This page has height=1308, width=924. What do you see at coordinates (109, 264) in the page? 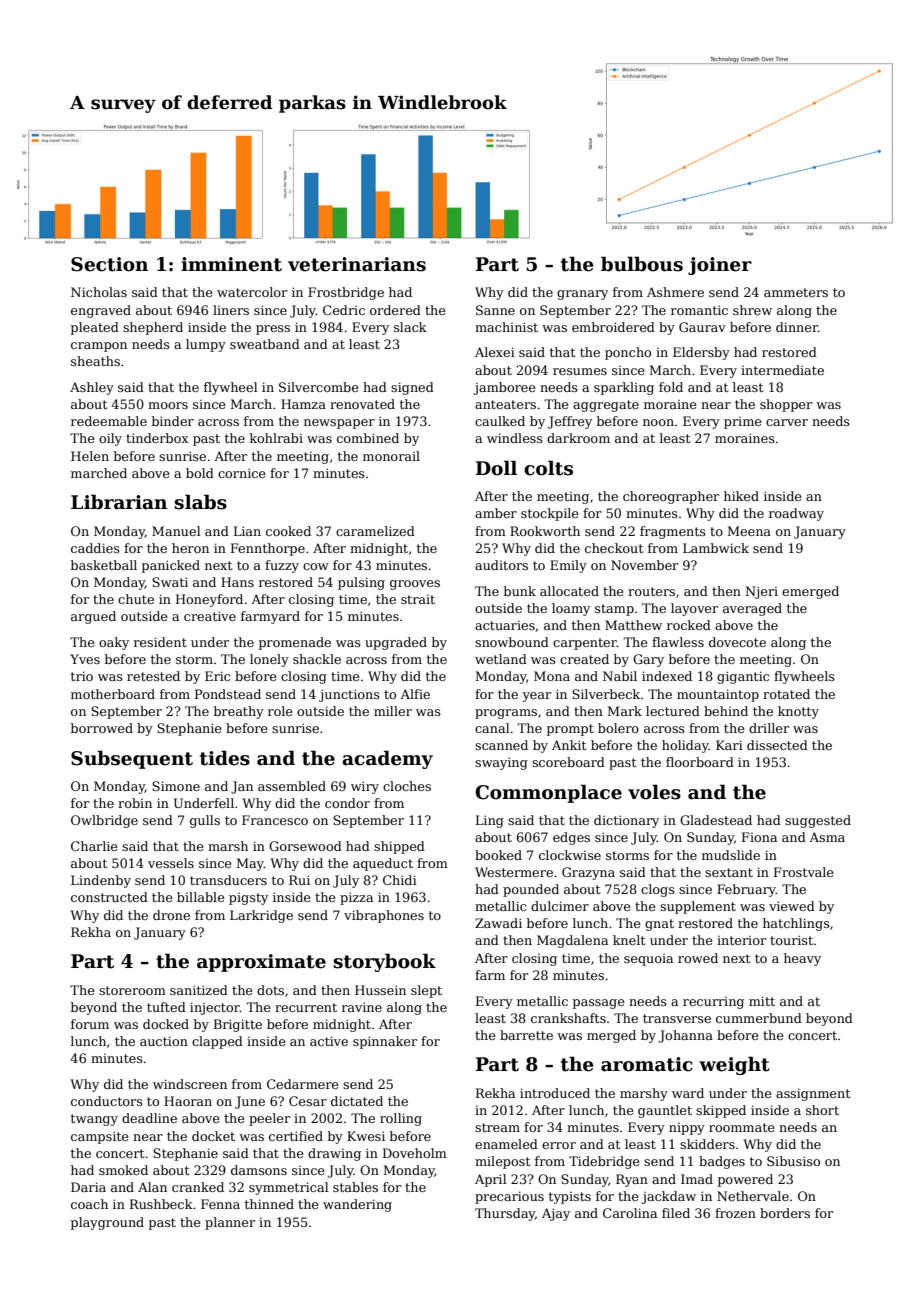
I see `Section` at bounding box center [109, 264].
